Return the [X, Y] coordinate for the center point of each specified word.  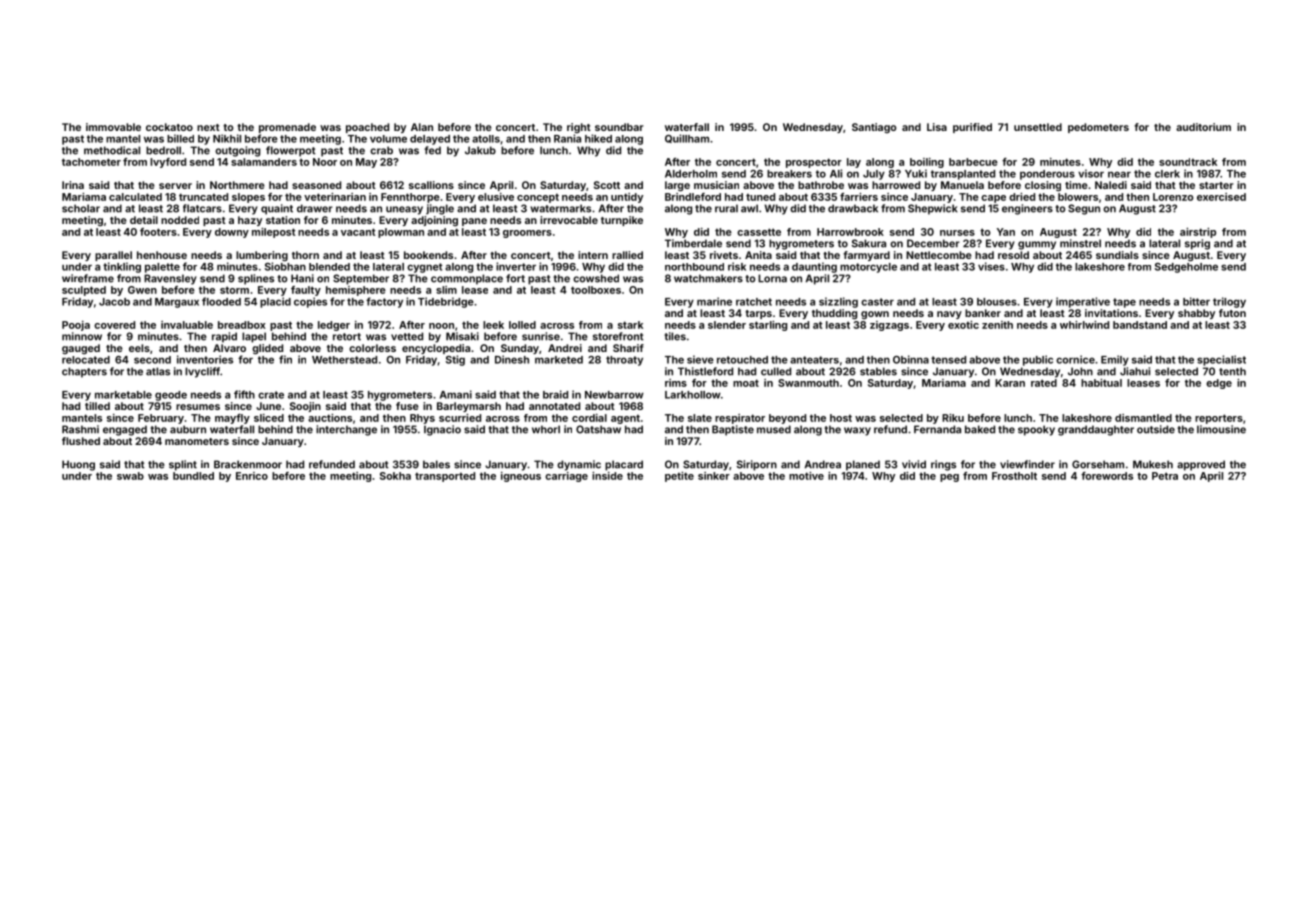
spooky [1036, 430]
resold [1013, 255]
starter [1216, 185]
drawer [315, 208]
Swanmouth [808, 383]
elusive [496, 197]
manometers [197, 441]
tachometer [91, 162]
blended [329, 267]
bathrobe [821, 185]
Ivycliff [202, 372]
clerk [1167, 174]
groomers [527, 234]
